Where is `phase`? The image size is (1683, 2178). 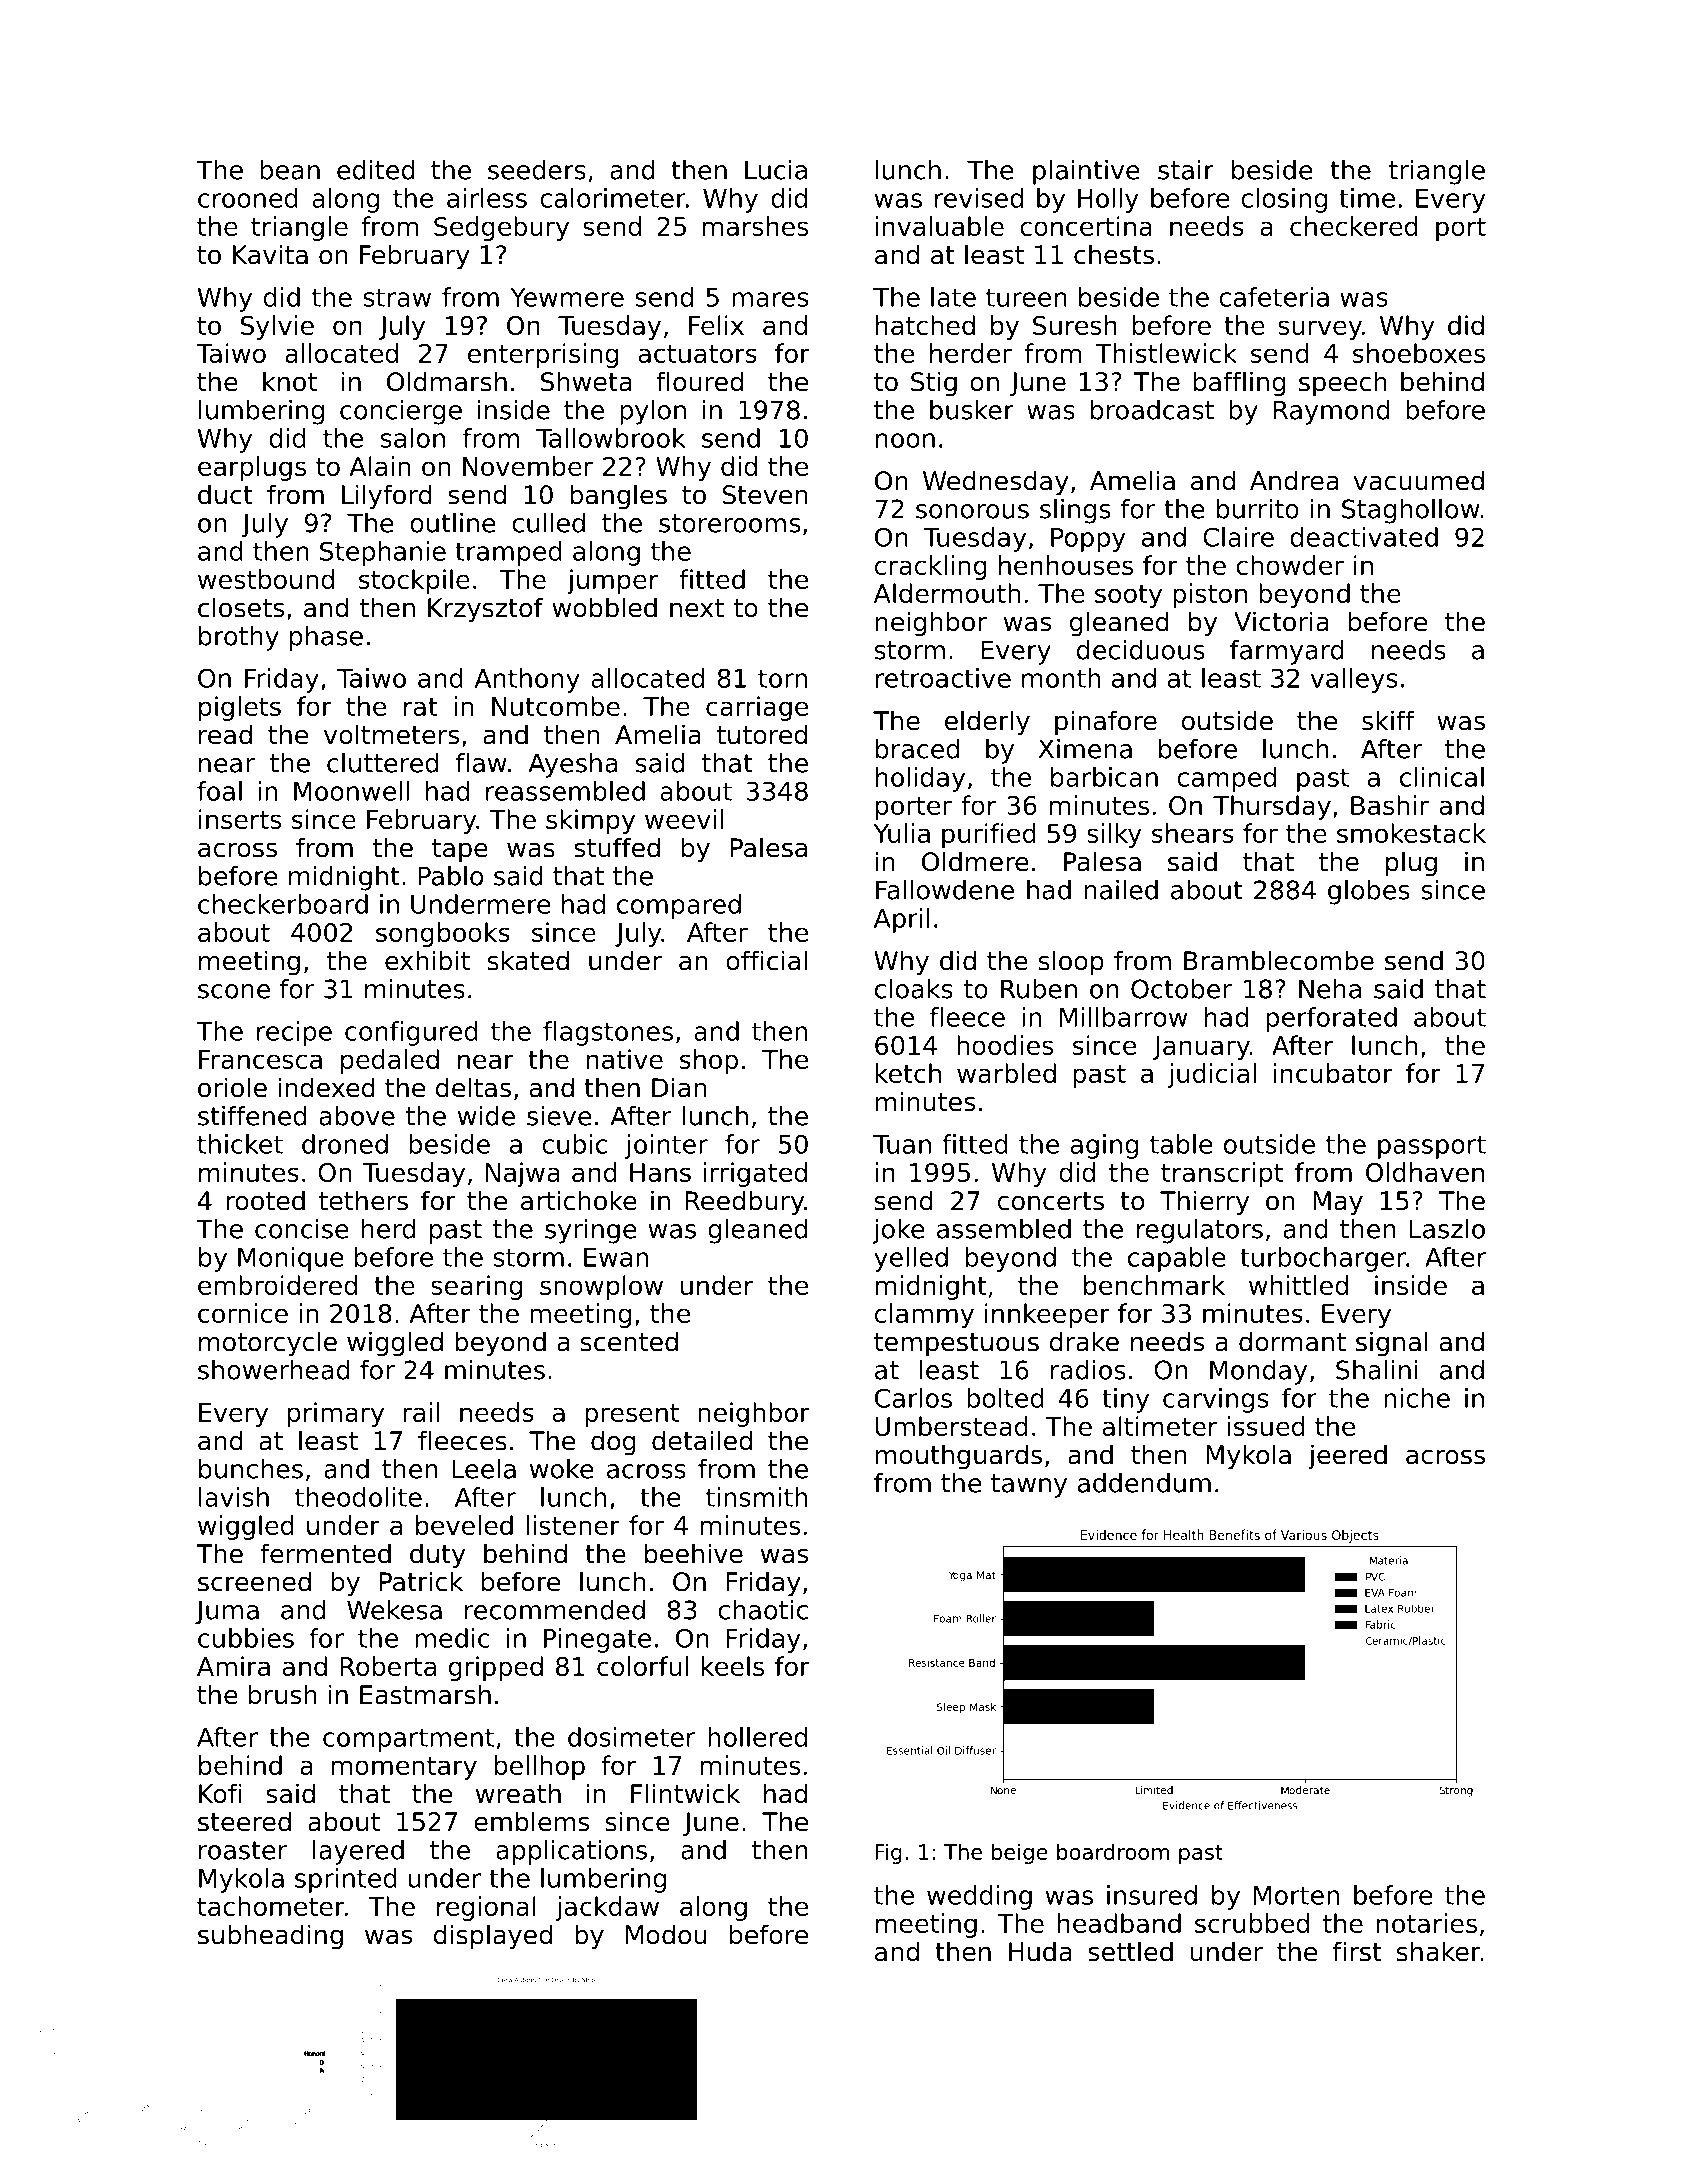 phase is located at coordinates (326, 638).
